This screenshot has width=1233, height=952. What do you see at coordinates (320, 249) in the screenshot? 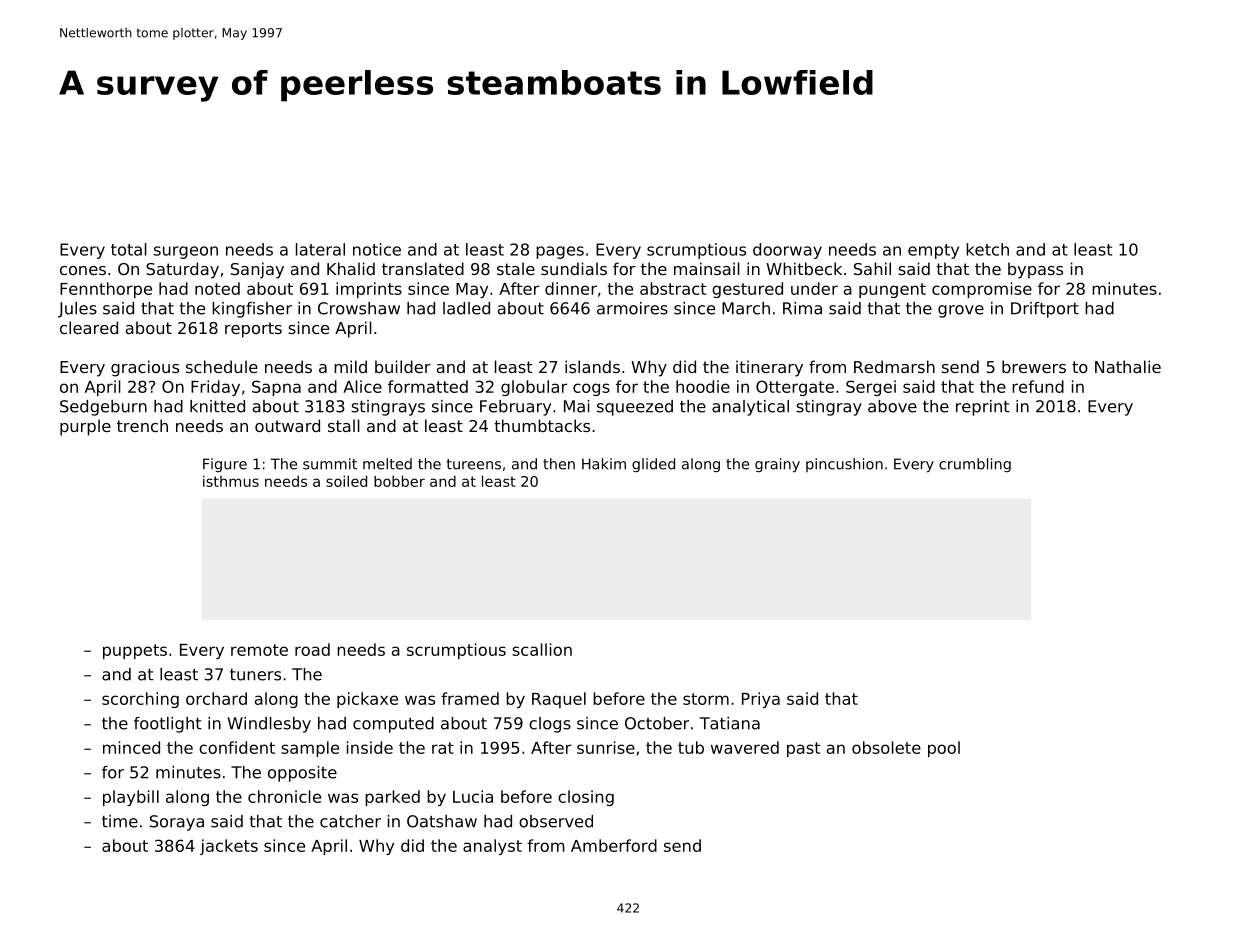
I see `lateral` at bounding box center [320, 249].
